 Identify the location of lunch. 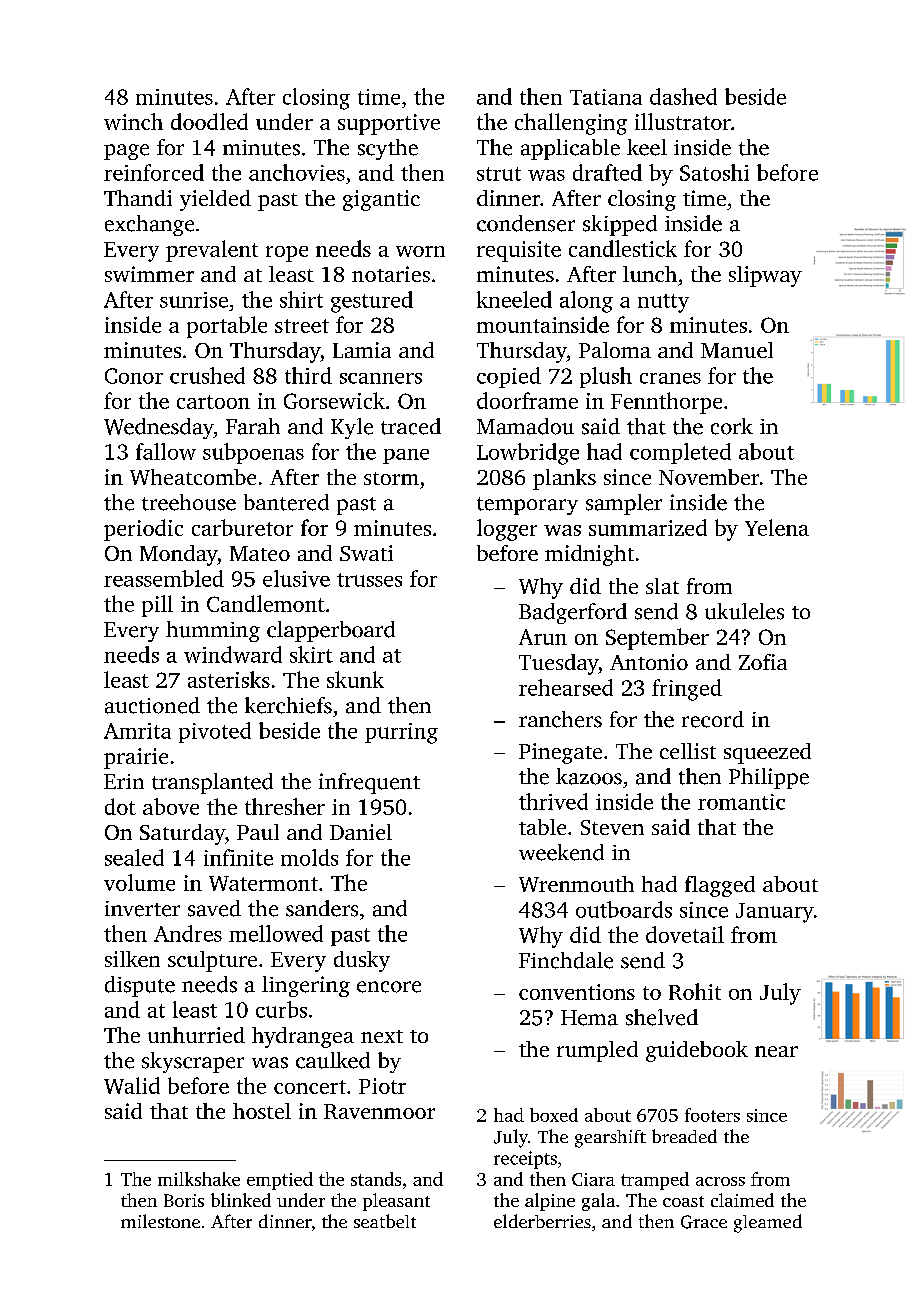
(650, 274).
